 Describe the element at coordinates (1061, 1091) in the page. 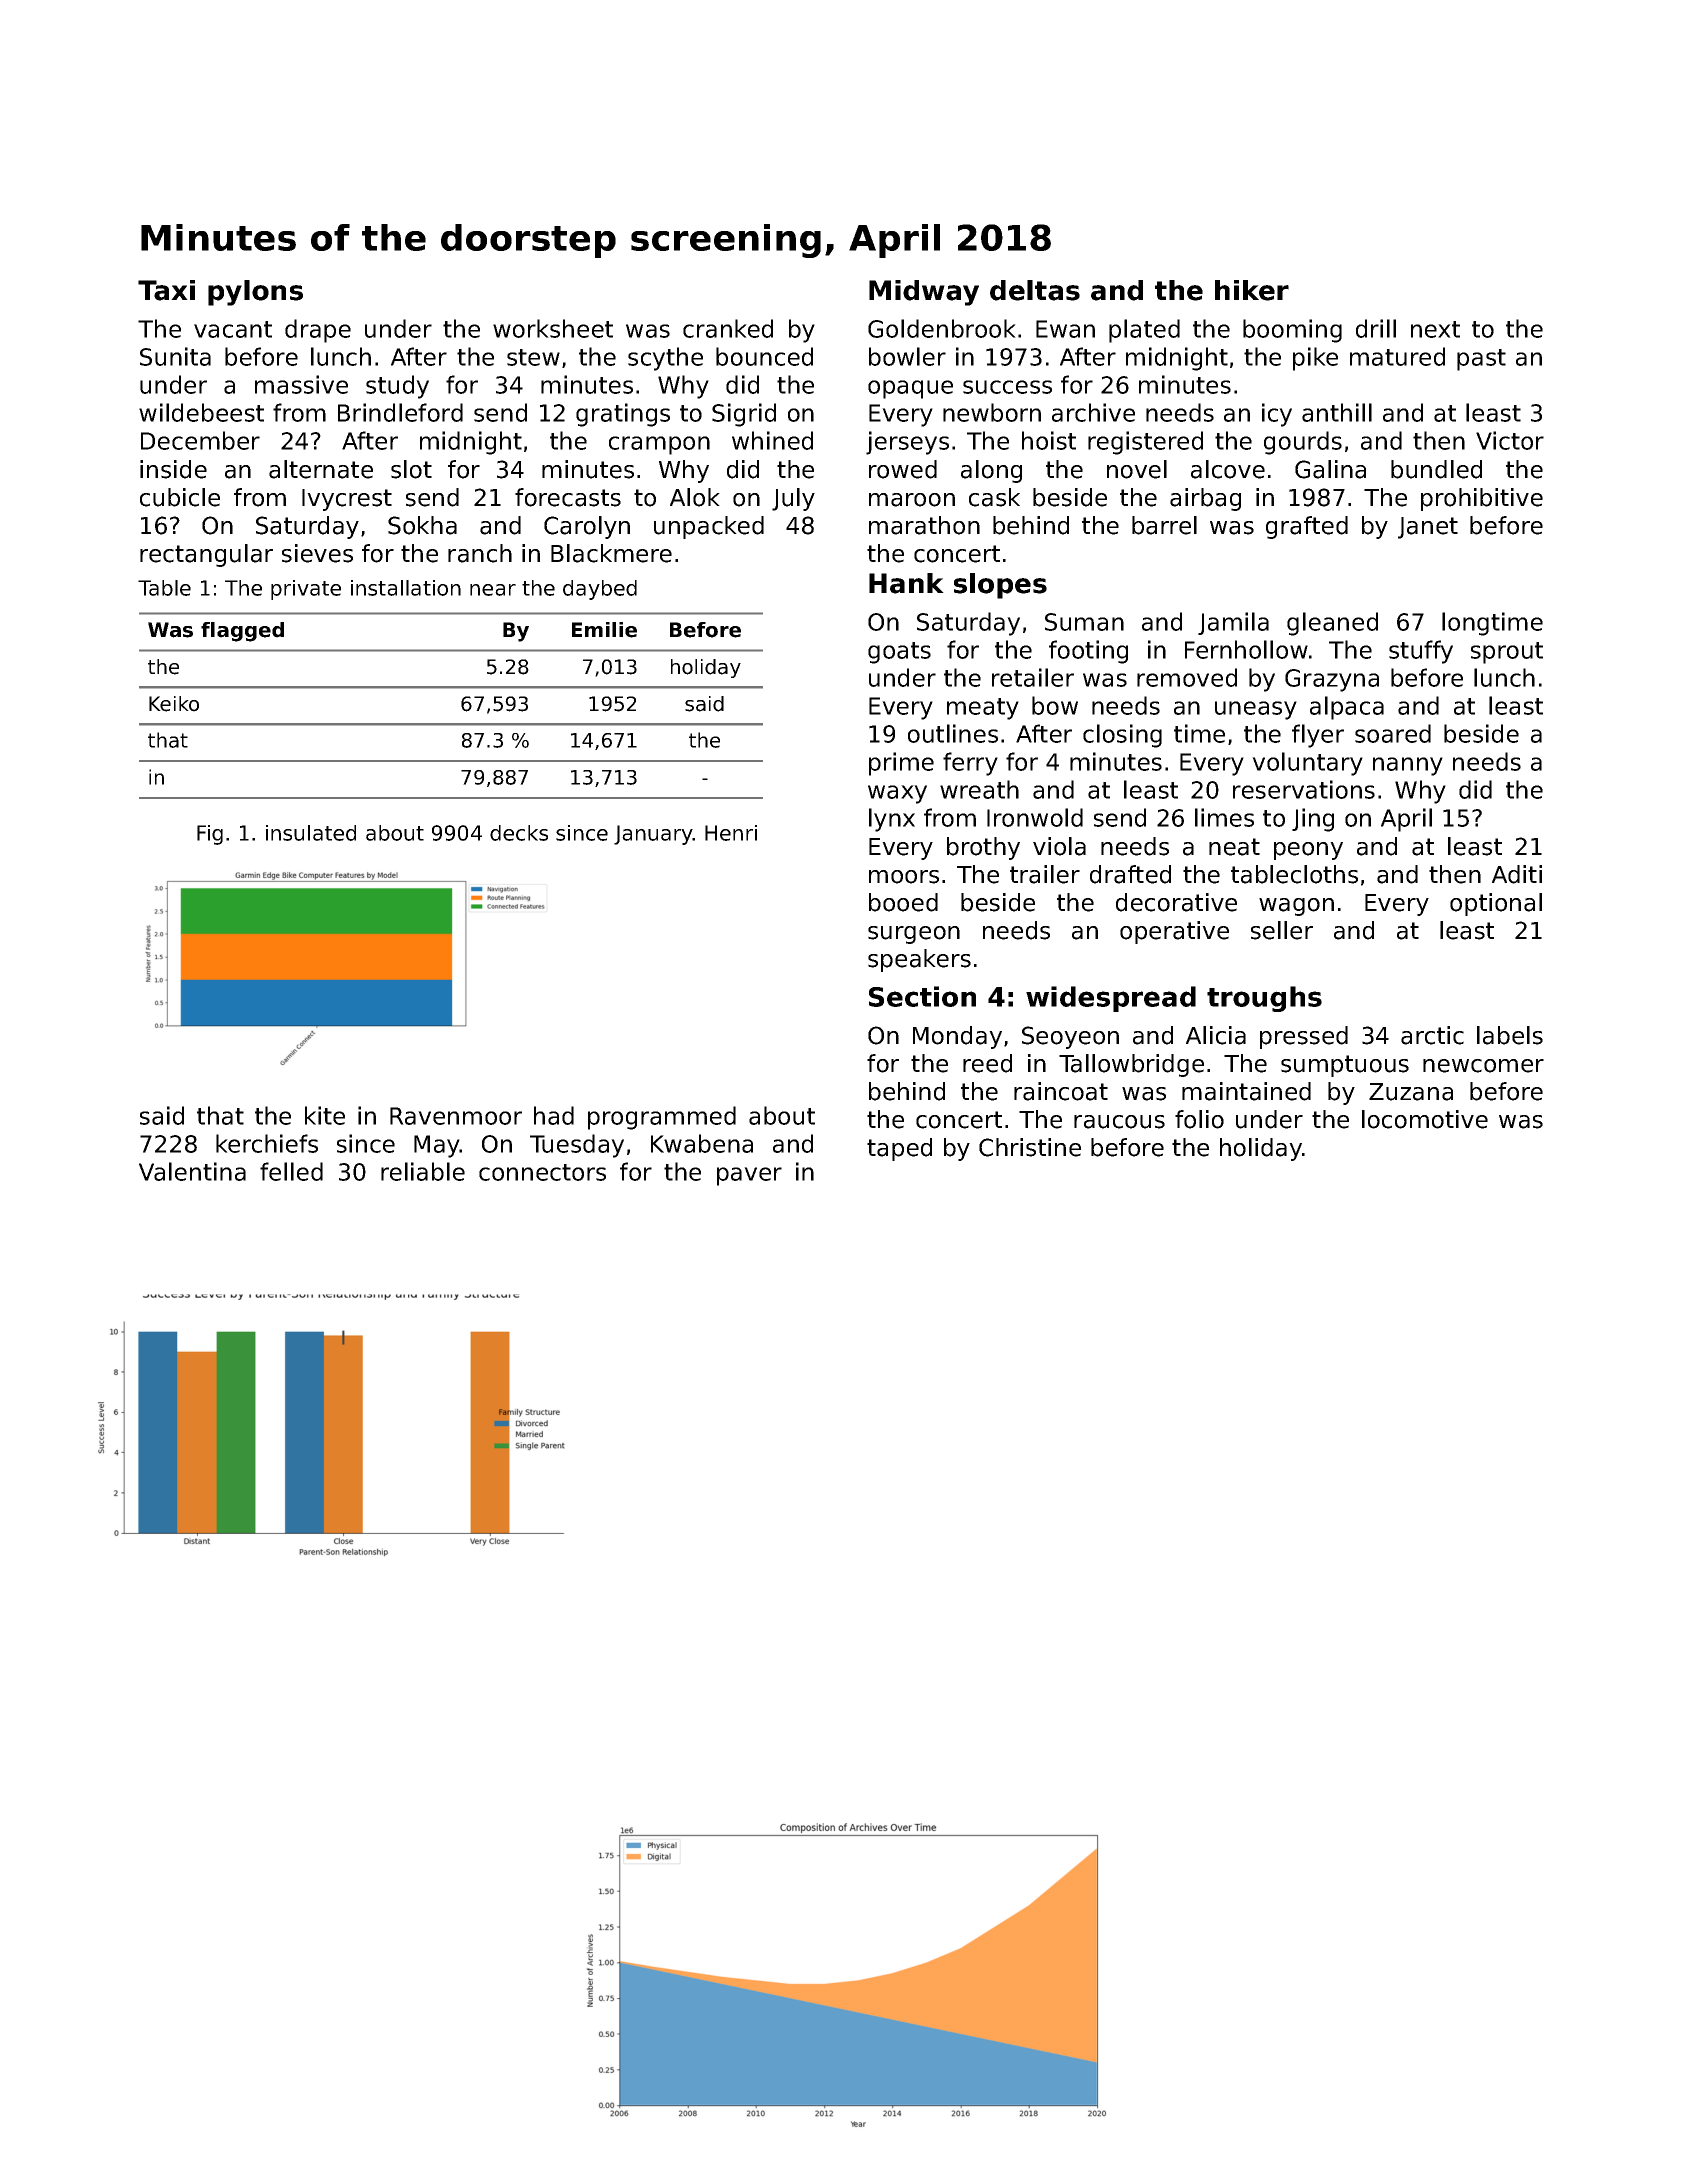

I see `raincoat` at that location.
